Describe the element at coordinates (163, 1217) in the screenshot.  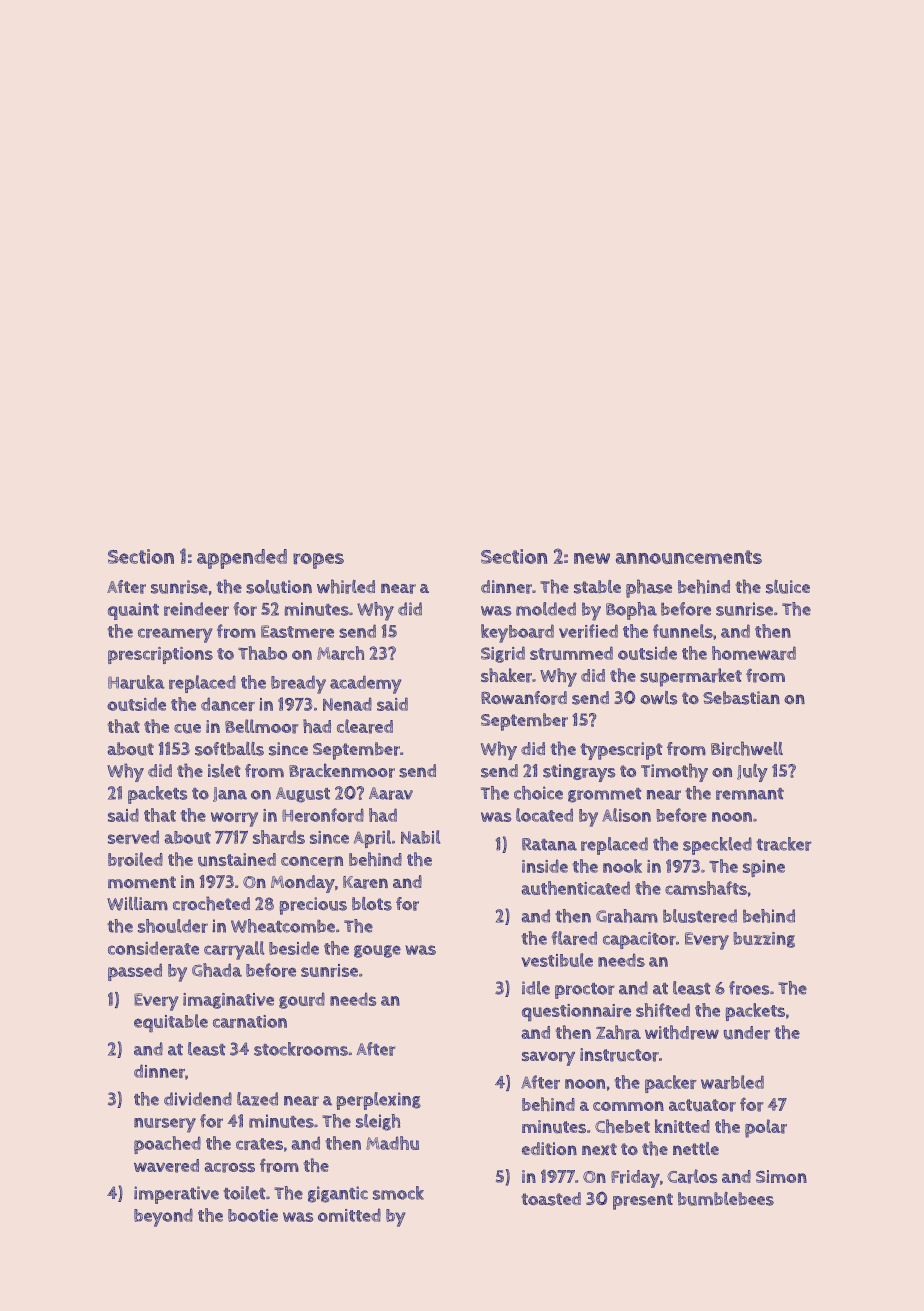
I see `beyond` at that location.
